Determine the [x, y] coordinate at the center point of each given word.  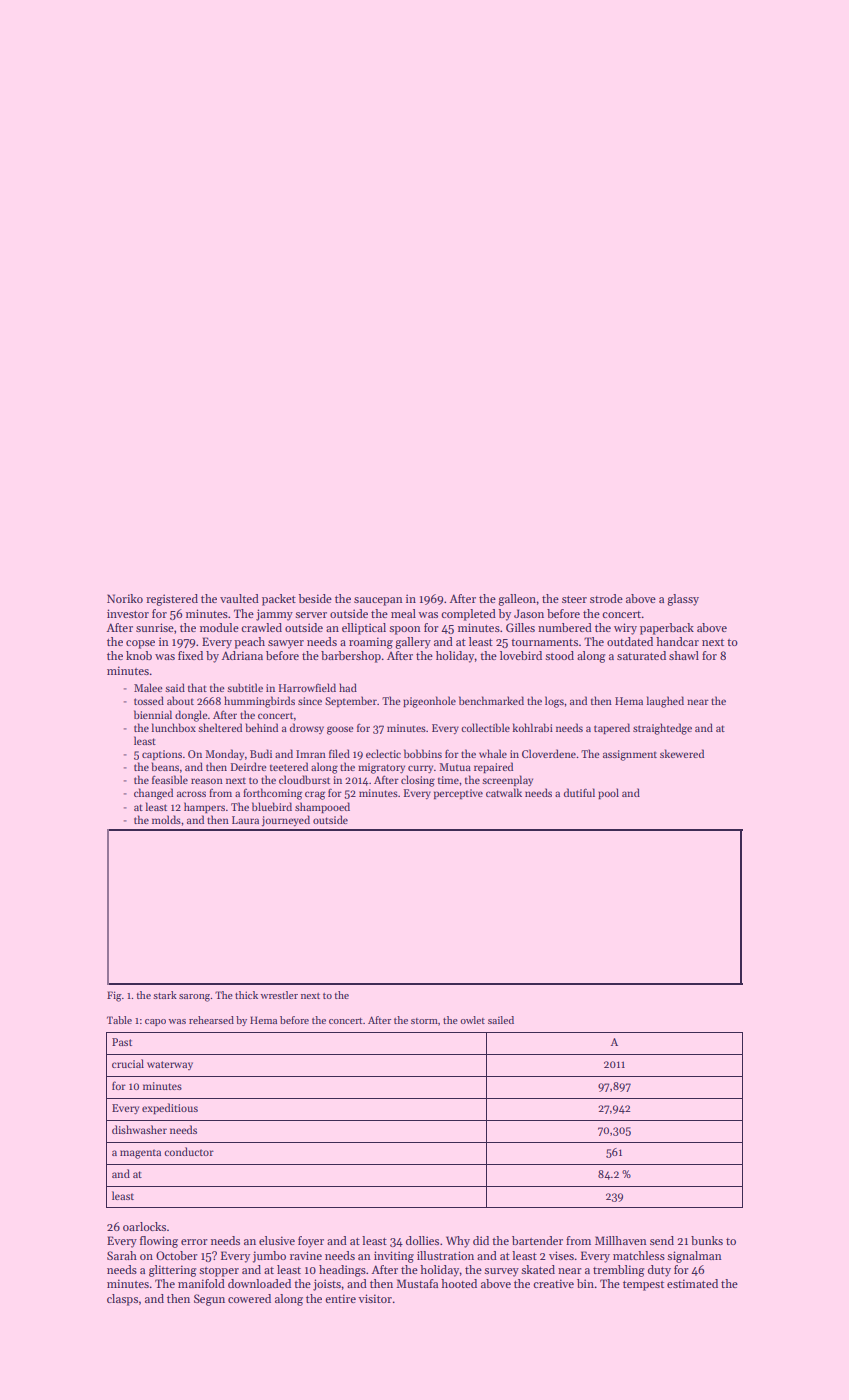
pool [608, 793]
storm [424, 1021]
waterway [170, 1065]
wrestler [279, 995]
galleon [517, 600]
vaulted [239, 598]
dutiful [579, 792]
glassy [683, 600]
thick [246, 995]
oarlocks [144, 1226]
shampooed [322, 807]
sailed [501, 1020]
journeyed [286, 821]
